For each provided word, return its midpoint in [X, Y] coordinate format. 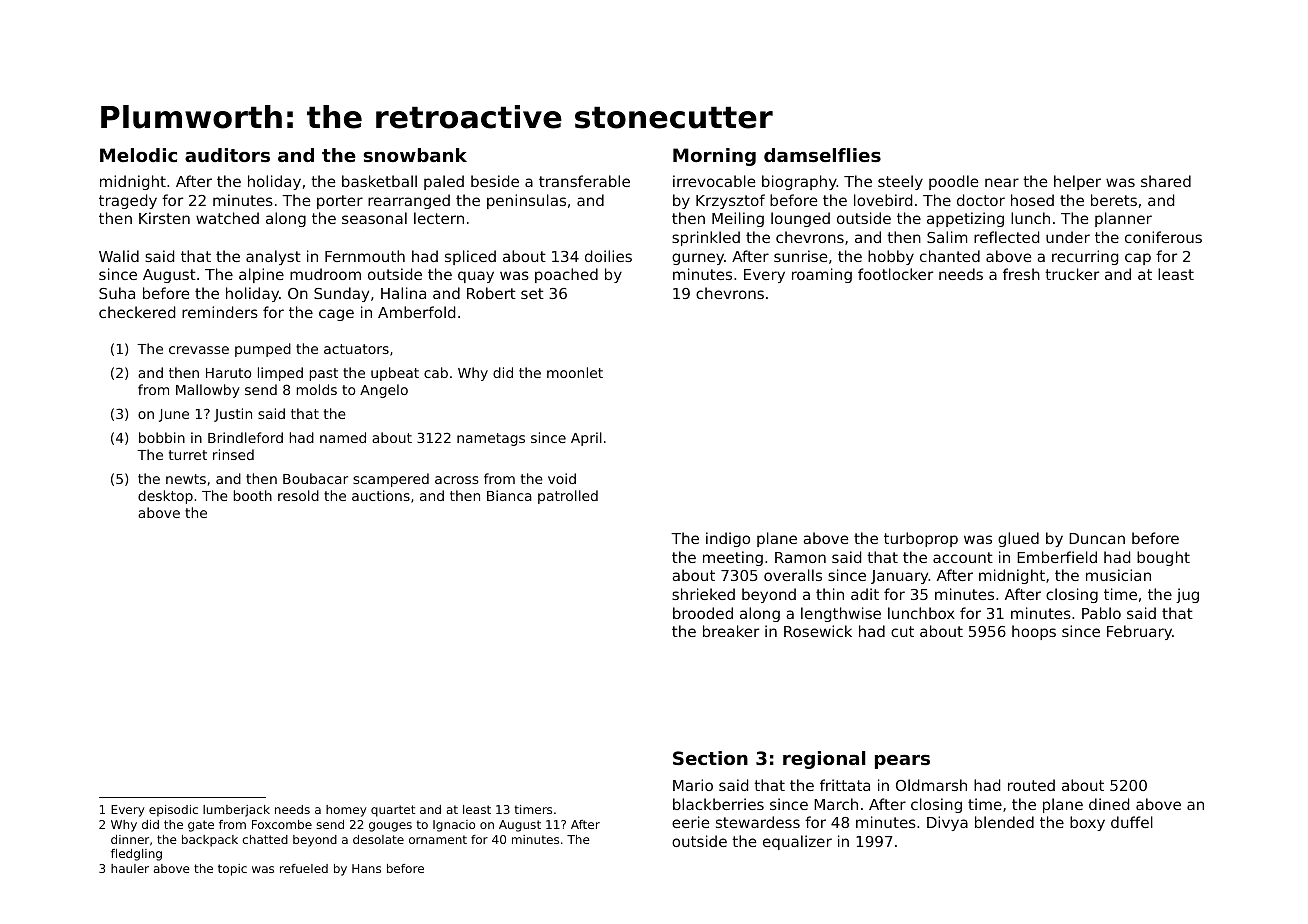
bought [1163, 558]
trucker [1072, 274]
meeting [733, 558]
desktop [165, 497]
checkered [137, 312]
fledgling [136, 855]
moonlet [575, 372]
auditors [227, 155]
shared [1166, 181]
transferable [584, 181]
